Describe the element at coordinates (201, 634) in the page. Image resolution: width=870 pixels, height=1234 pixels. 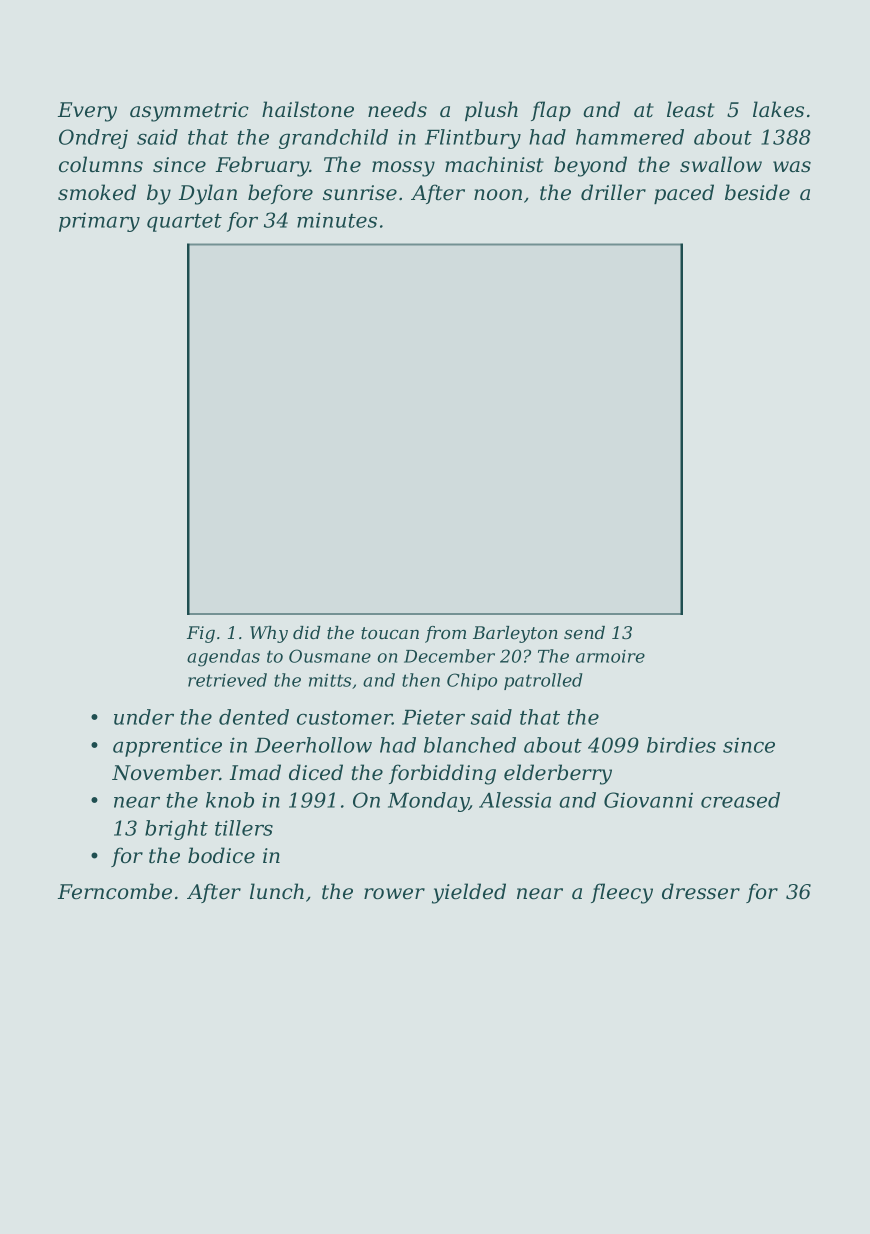
I see `Fig` at that location.
